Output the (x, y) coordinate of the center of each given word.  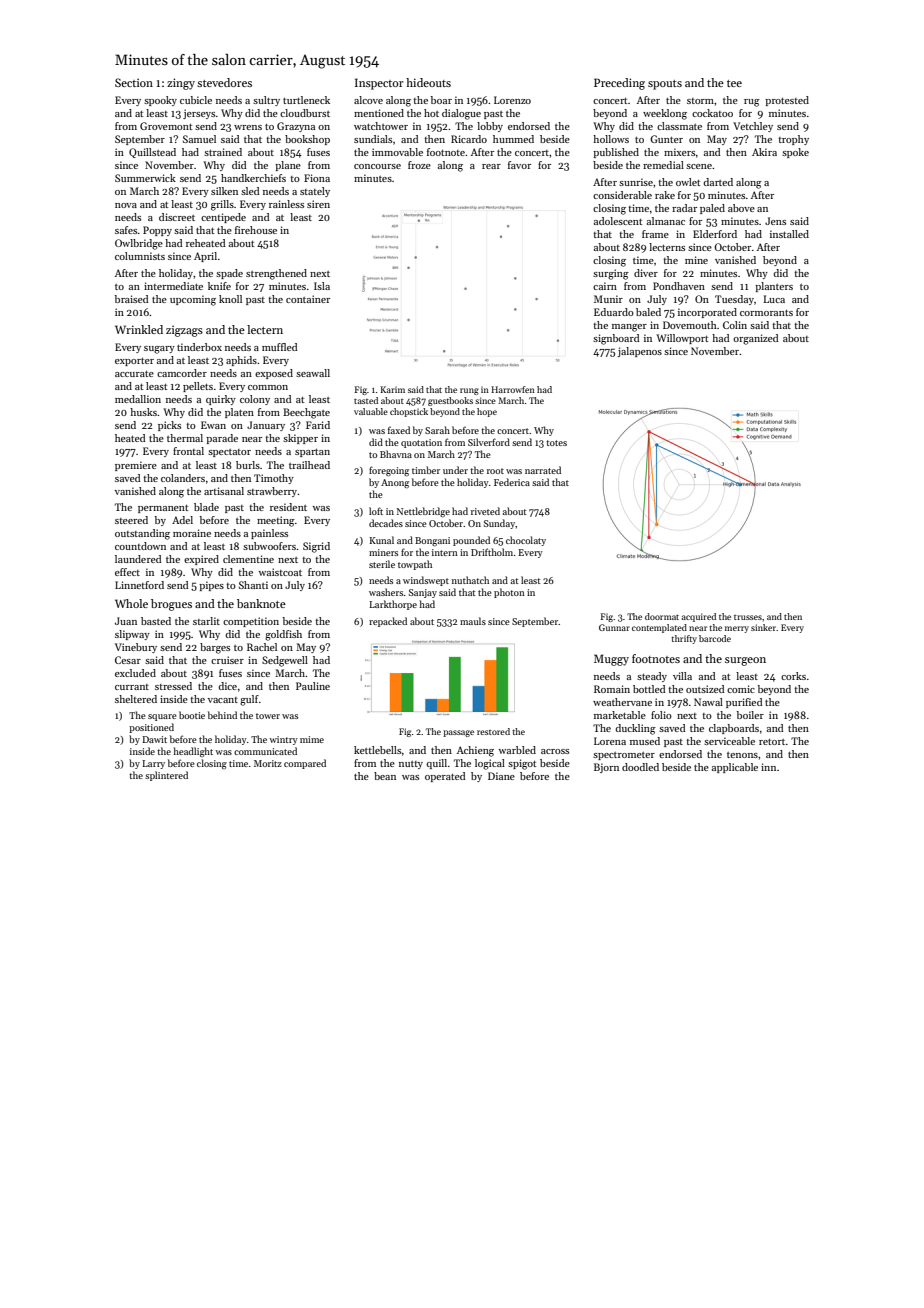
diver (646, 273)
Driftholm (492, 552)
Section (134, 82)
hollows (611, 139)
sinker (763, 627)
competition (251, 622)
